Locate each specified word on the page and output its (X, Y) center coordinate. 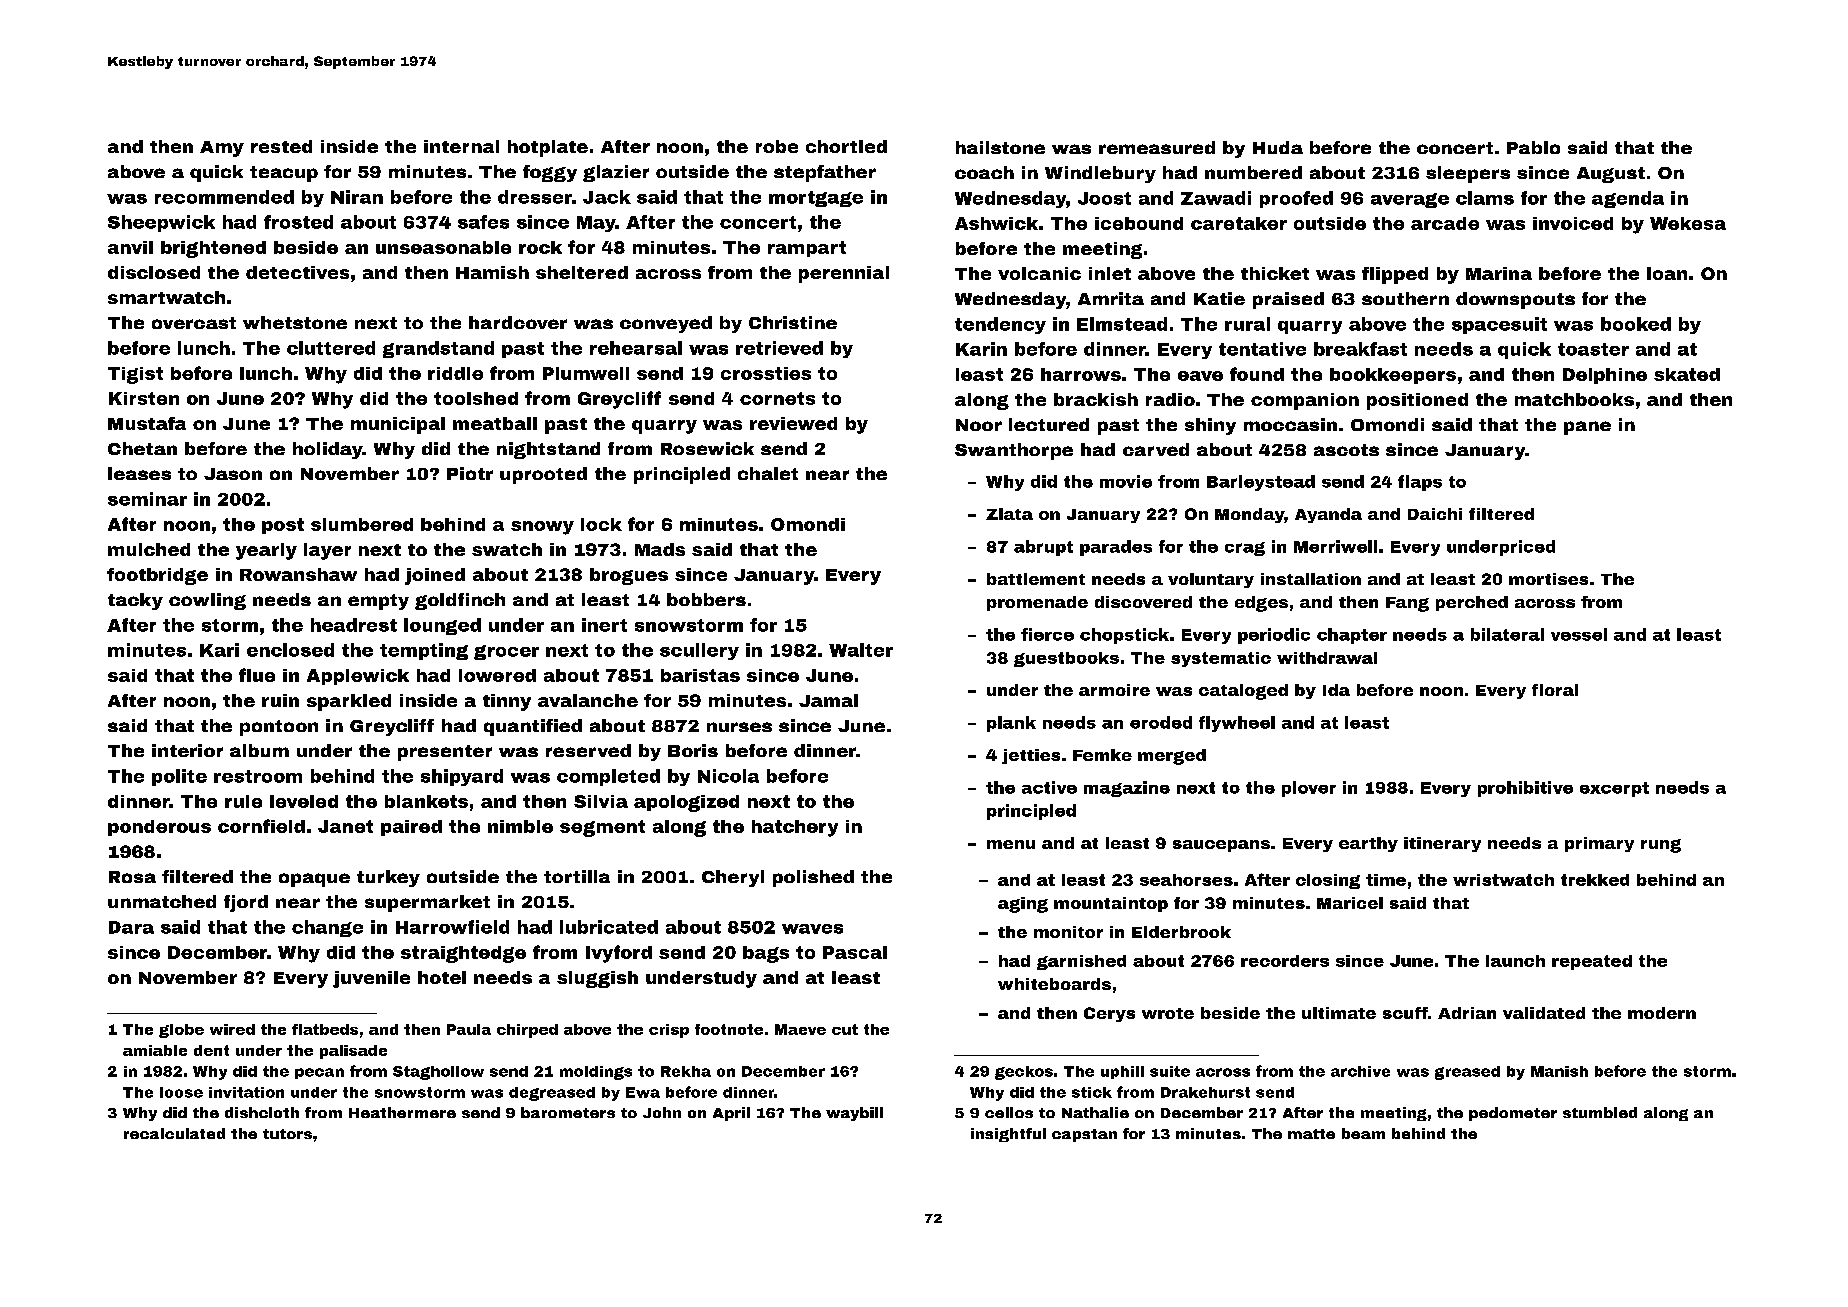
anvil (130, 247)
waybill (854, 1114)
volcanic (1039, 273)
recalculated (174, 1133)
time (1386, 880)
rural (1247, 324)
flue (257, 675)
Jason (233, 474)
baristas (700, 675)
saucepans (1221, 846)
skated (1687, 374)
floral (1555, 690)
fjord (246, 903)
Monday (1249, 515)
